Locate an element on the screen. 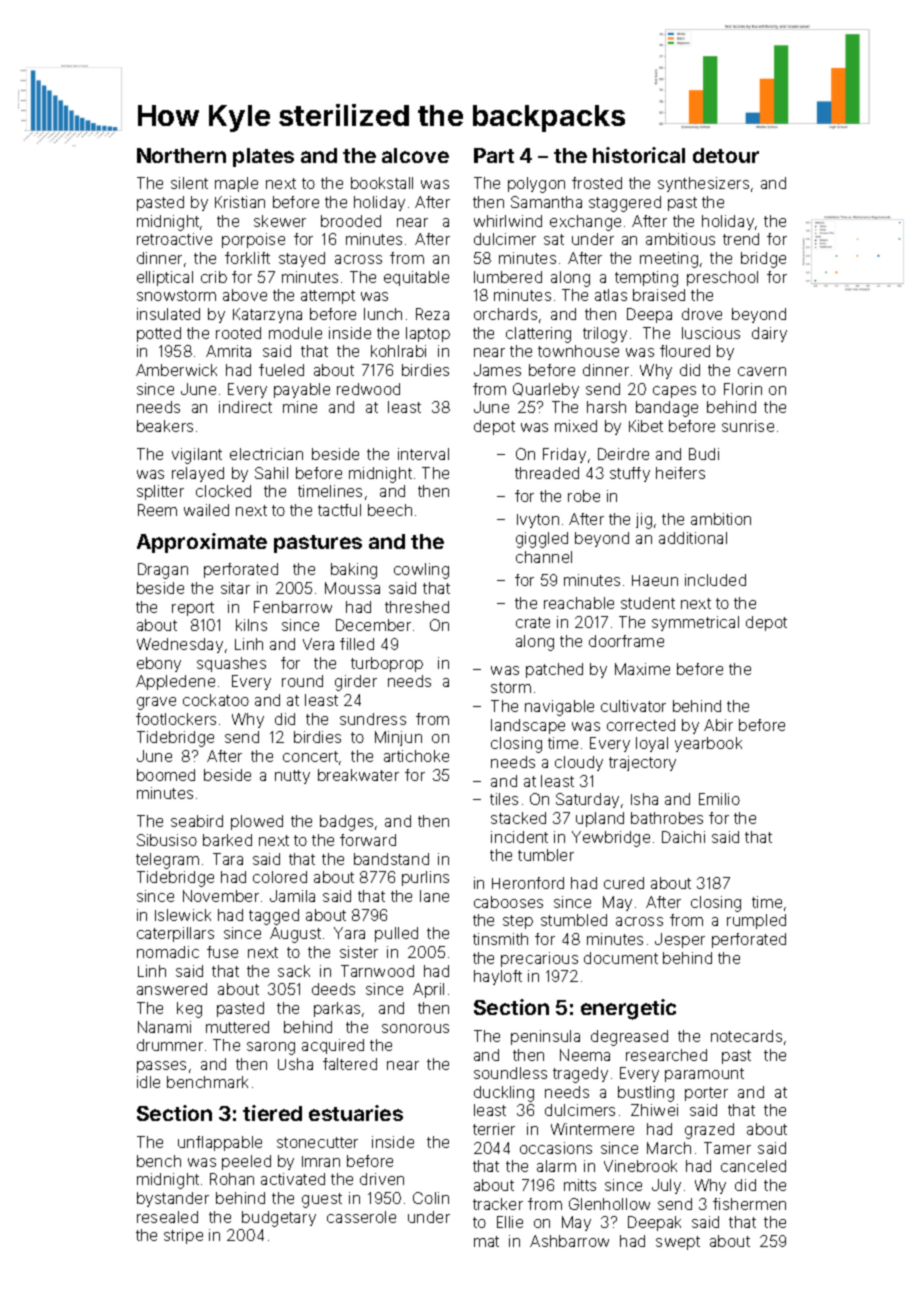 The height and width of the screenshot is (1314, 924). brooded is located at coordinates (351, 221).
